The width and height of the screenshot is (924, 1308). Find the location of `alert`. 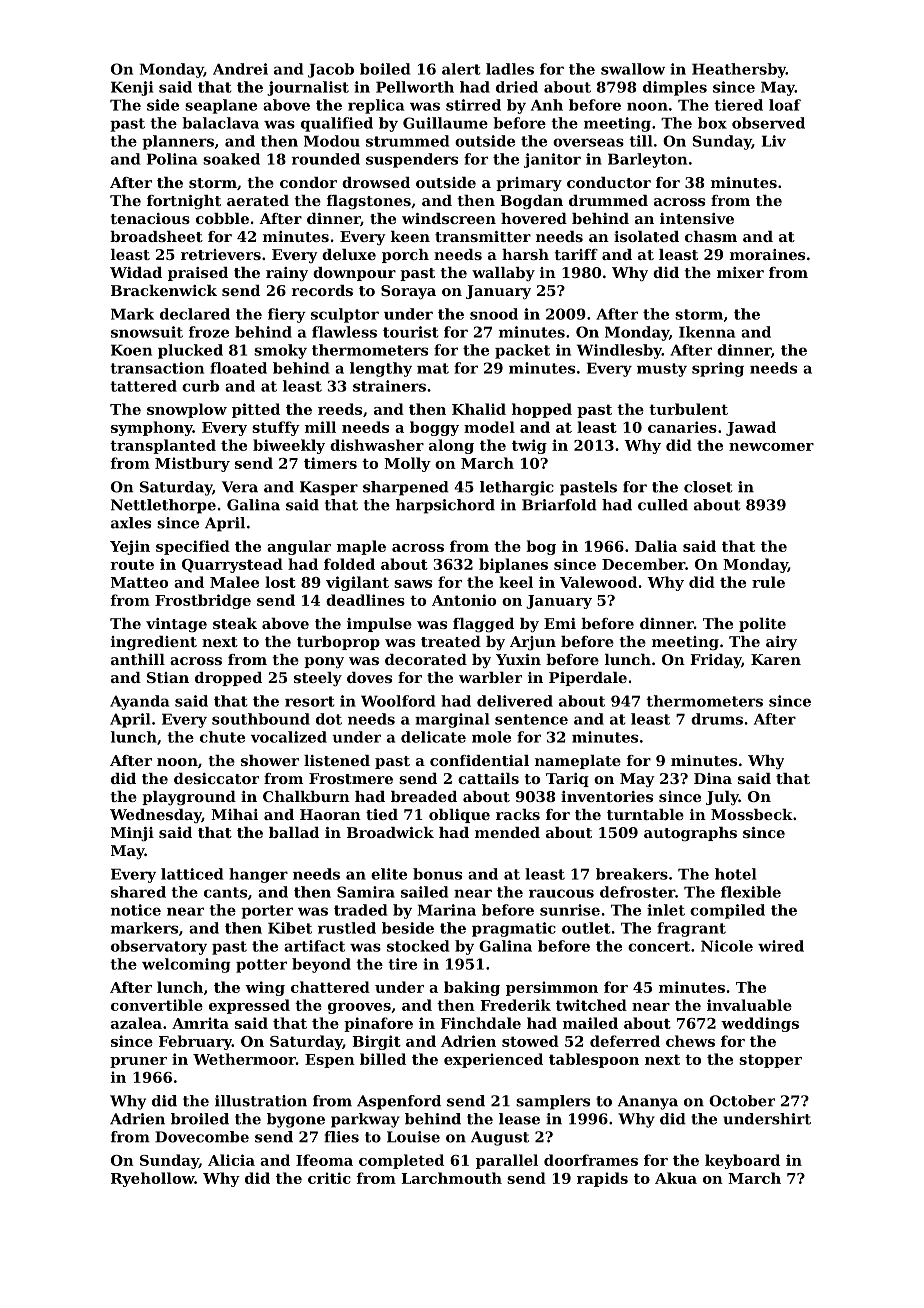

alert is located at coordinates (461, 69).
